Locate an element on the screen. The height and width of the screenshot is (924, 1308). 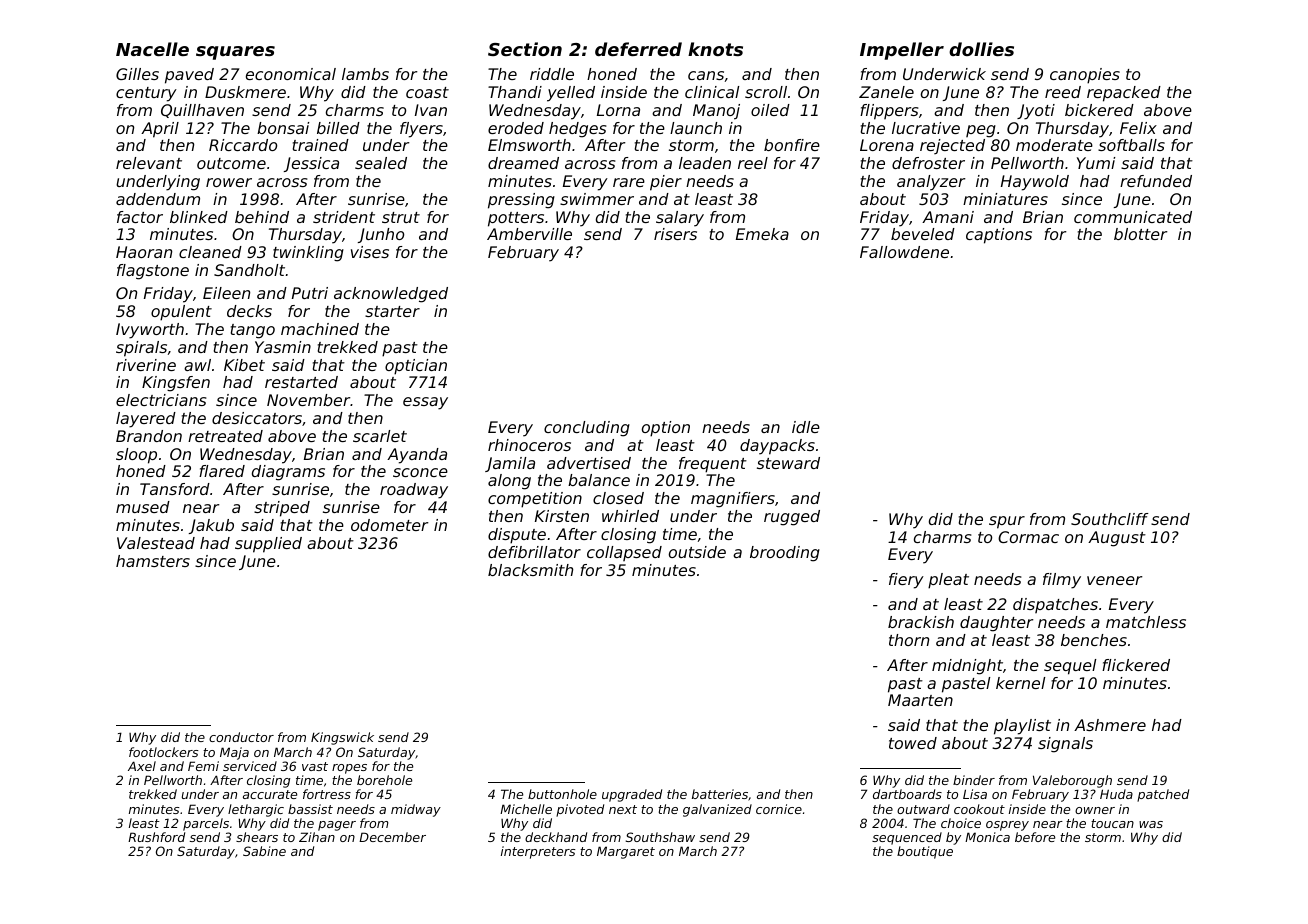
yelled is located at coordinates (571, 94).
